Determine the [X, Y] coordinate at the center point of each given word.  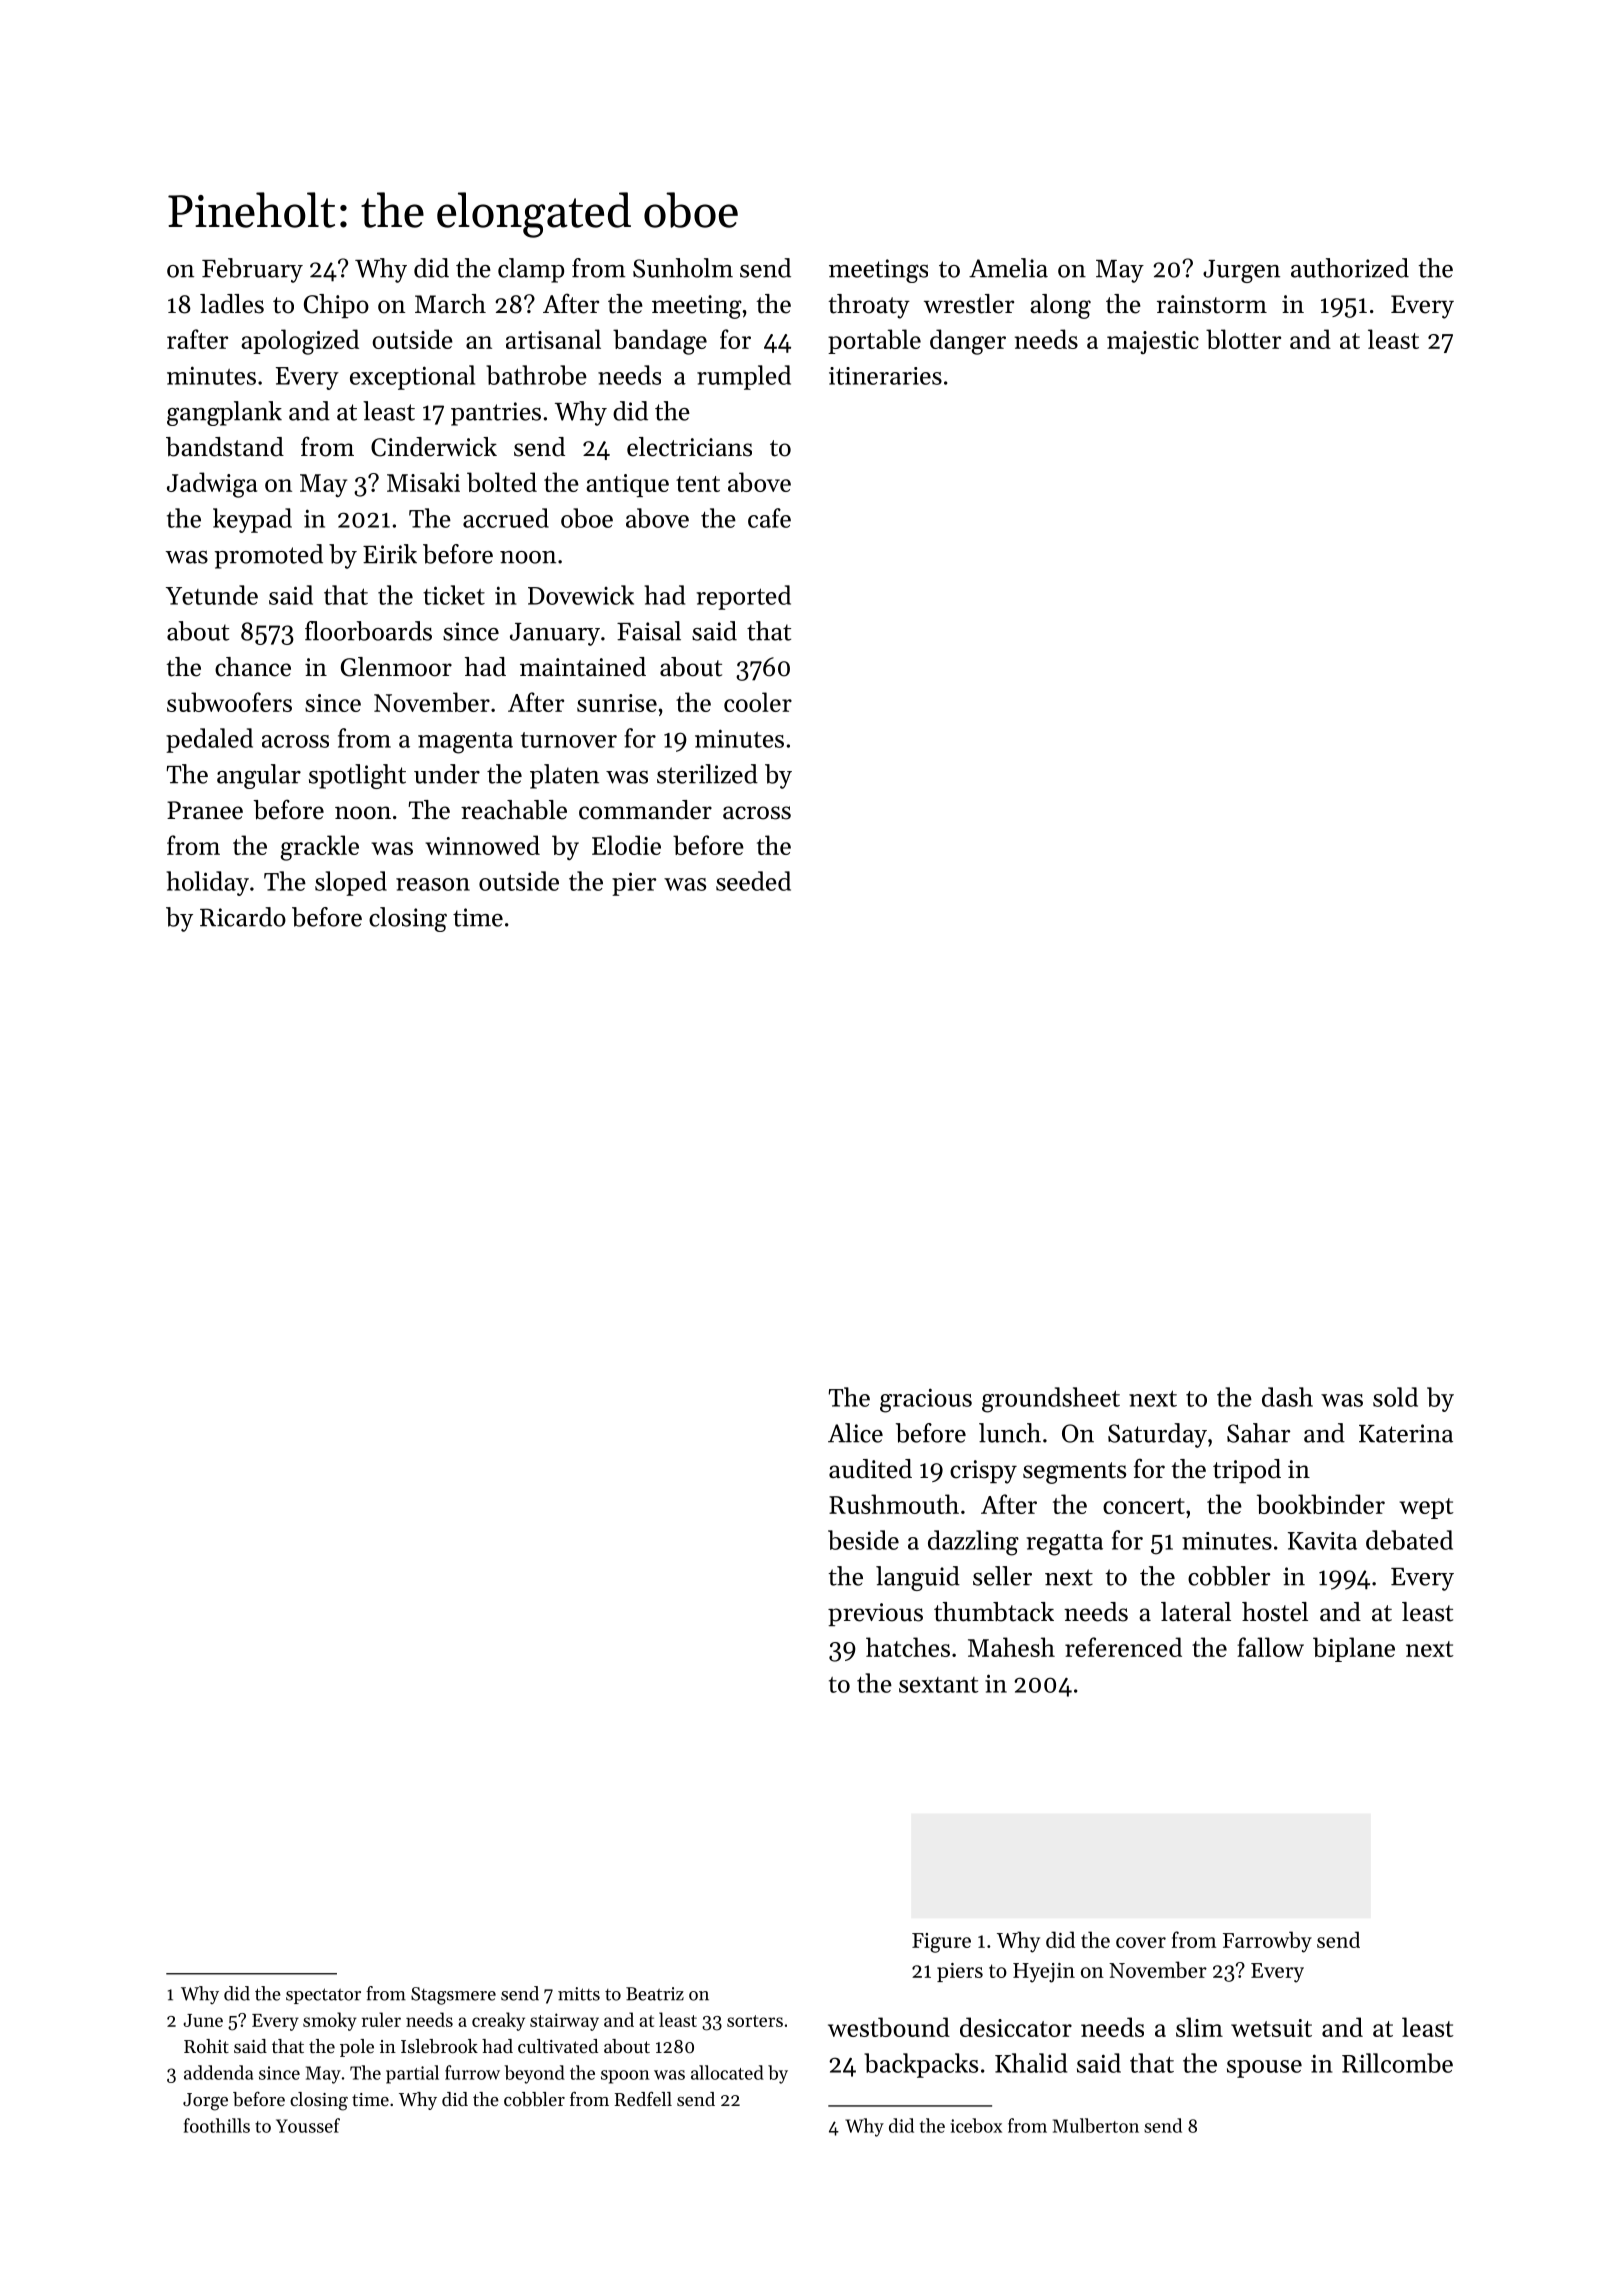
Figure [941, 1943]
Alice [855, 1433]
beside [863, 1540]
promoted [268, 556]
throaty [869, 306]
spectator [323, 1996]
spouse [1264, 2069]
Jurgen [1241, 271]
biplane [1354, 1649]
